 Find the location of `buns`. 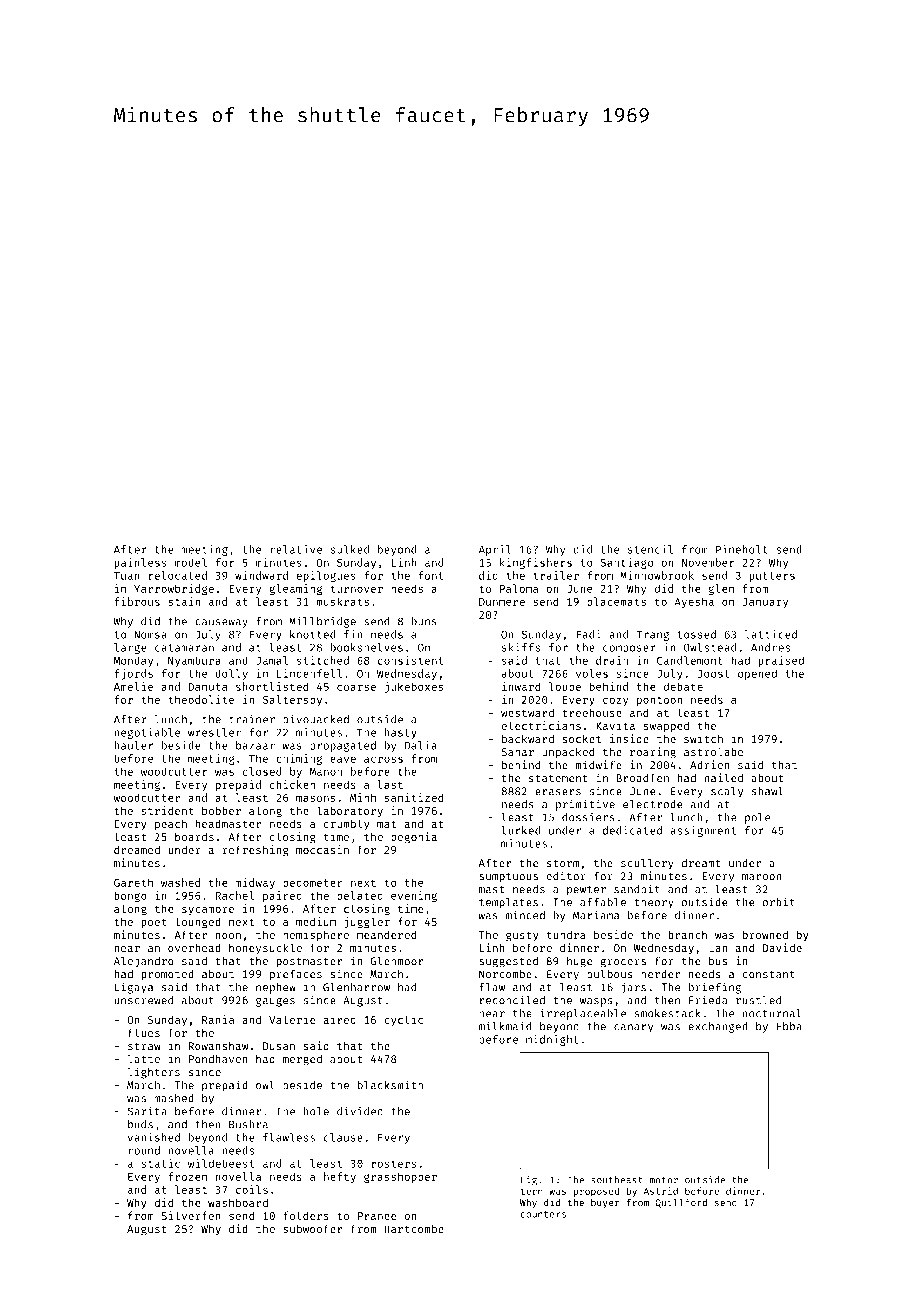

buns is located at coordinates (424, 621).
